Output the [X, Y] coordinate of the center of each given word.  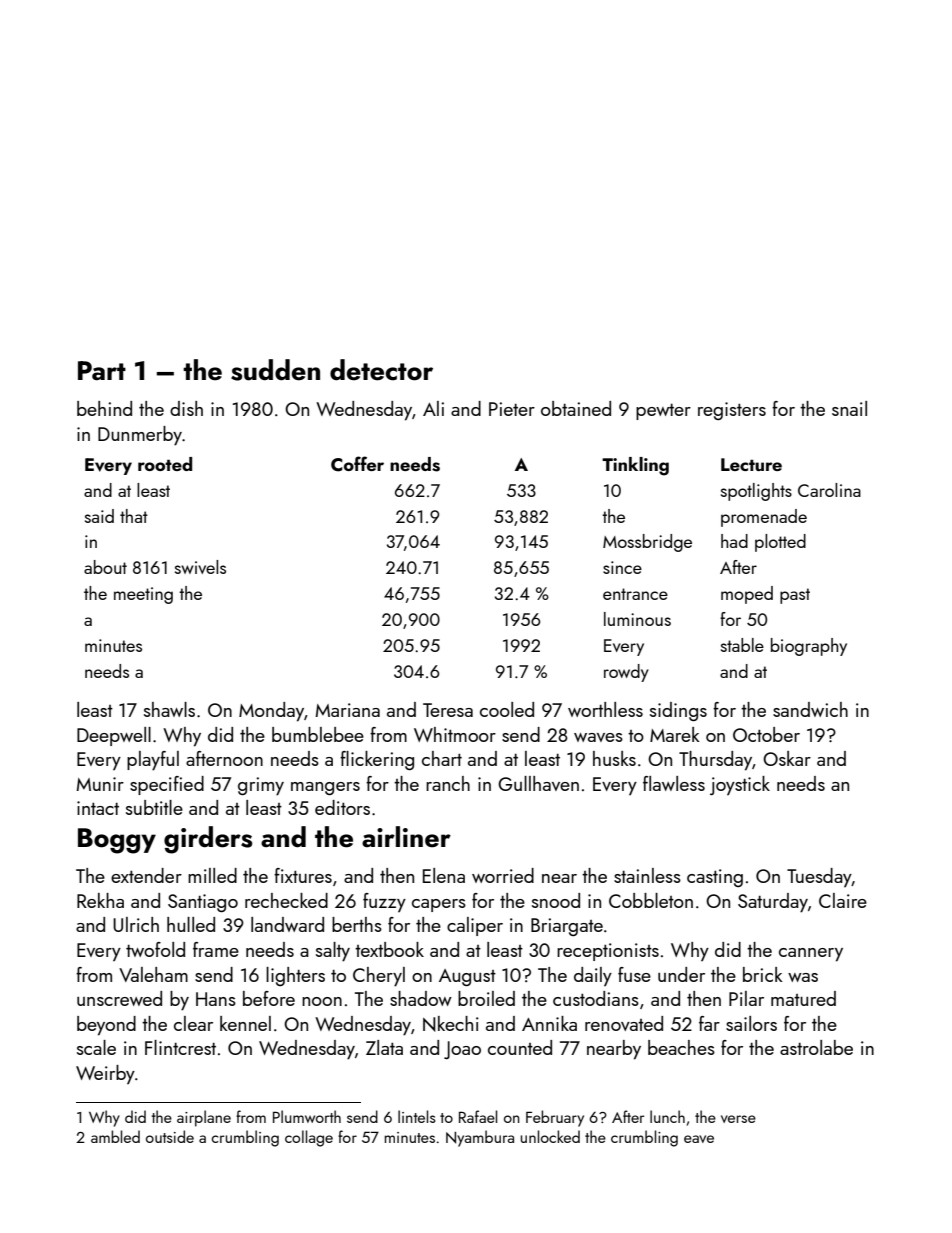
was [803, 977]
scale [96, 1047]
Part [102, 371]
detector [381, 370]
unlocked [550, 1136]
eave [699, 1139]
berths [357, 924]
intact [98, 808]
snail [849, 408]
